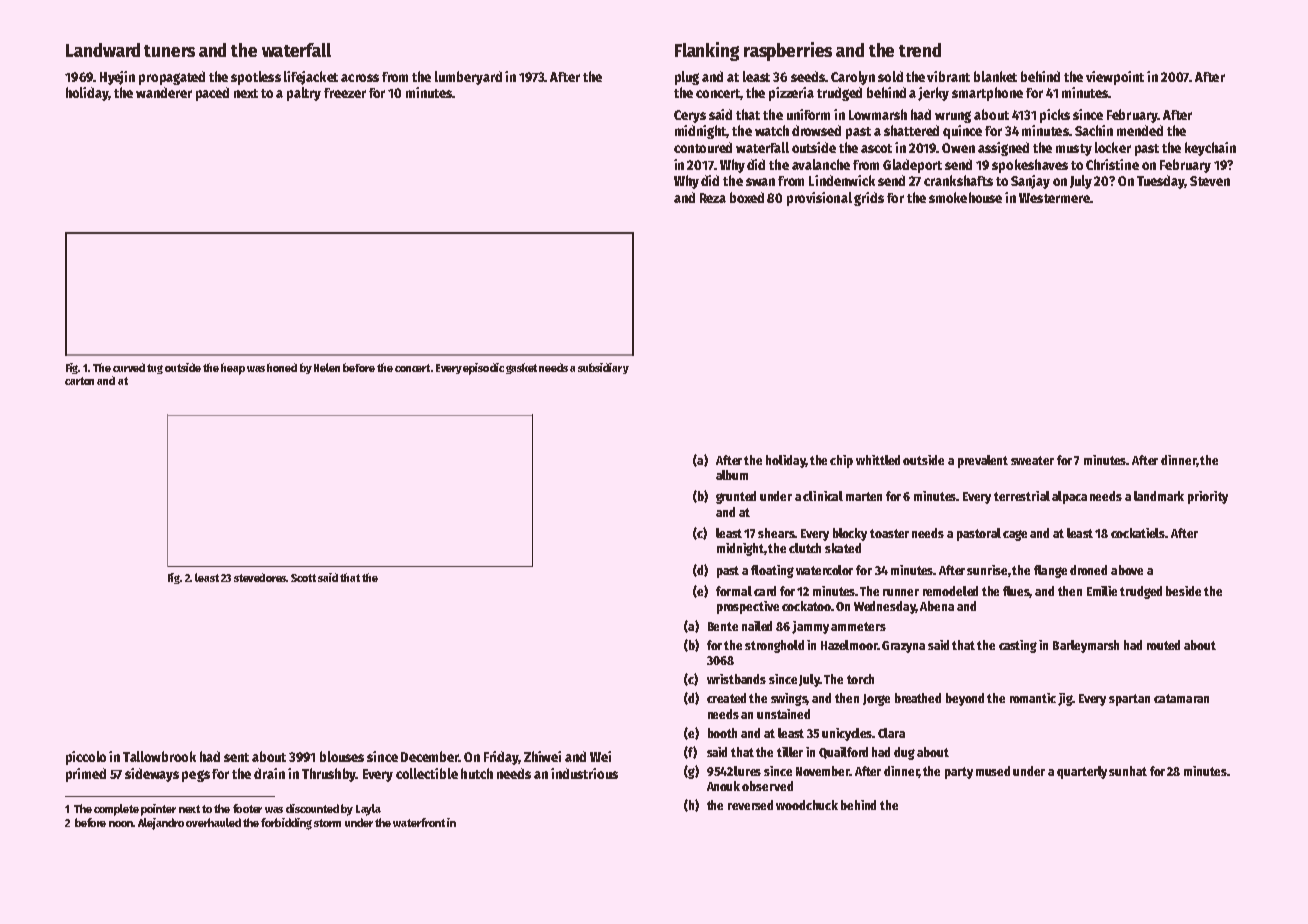  I want to click on lumberyard, so click(468, 78).
